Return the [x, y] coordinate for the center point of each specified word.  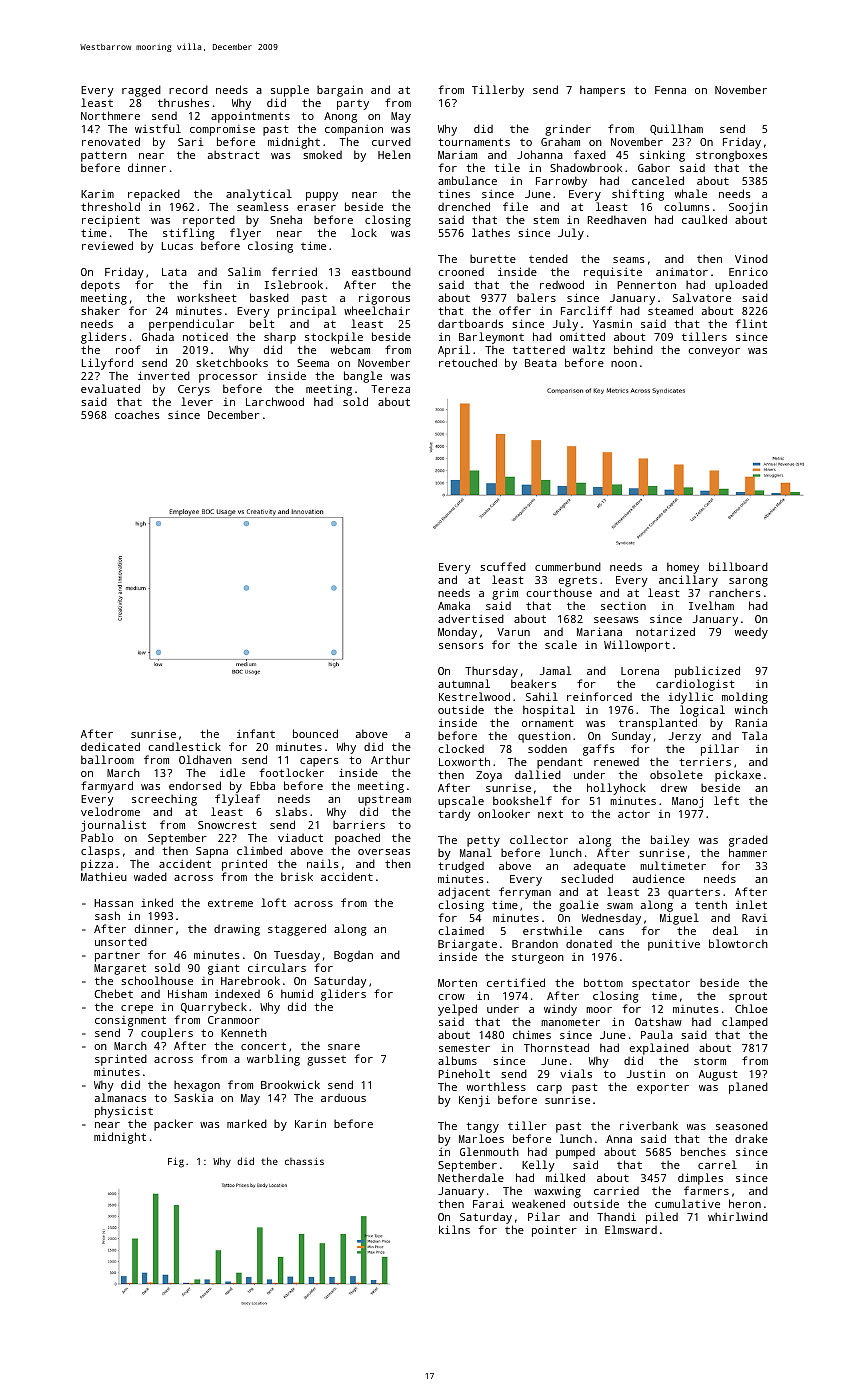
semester [464, 1048]
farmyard [107, 787]
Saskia [193, 1097]
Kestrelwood [474, 696]
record [188, 89]
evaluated [110, 388]
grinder [568, 131]
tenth [711, 904]
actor [634, 814]
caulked [704, 219]
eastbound [381, 271]
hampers [602, 91]
